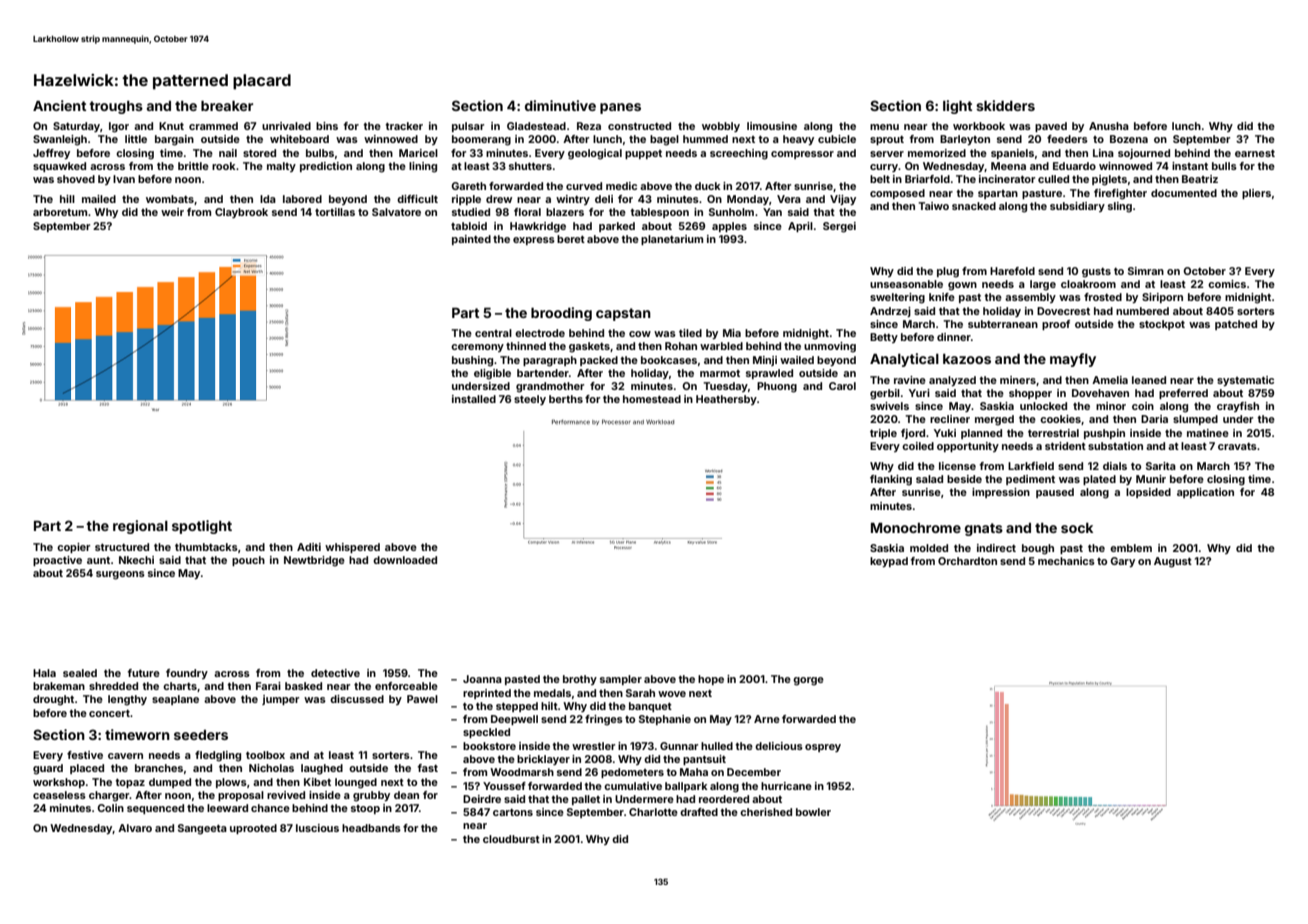  What do you see at coordinates (823, 748) in the screenshot?
I see `osprey` at bounding box center [823, 748].
